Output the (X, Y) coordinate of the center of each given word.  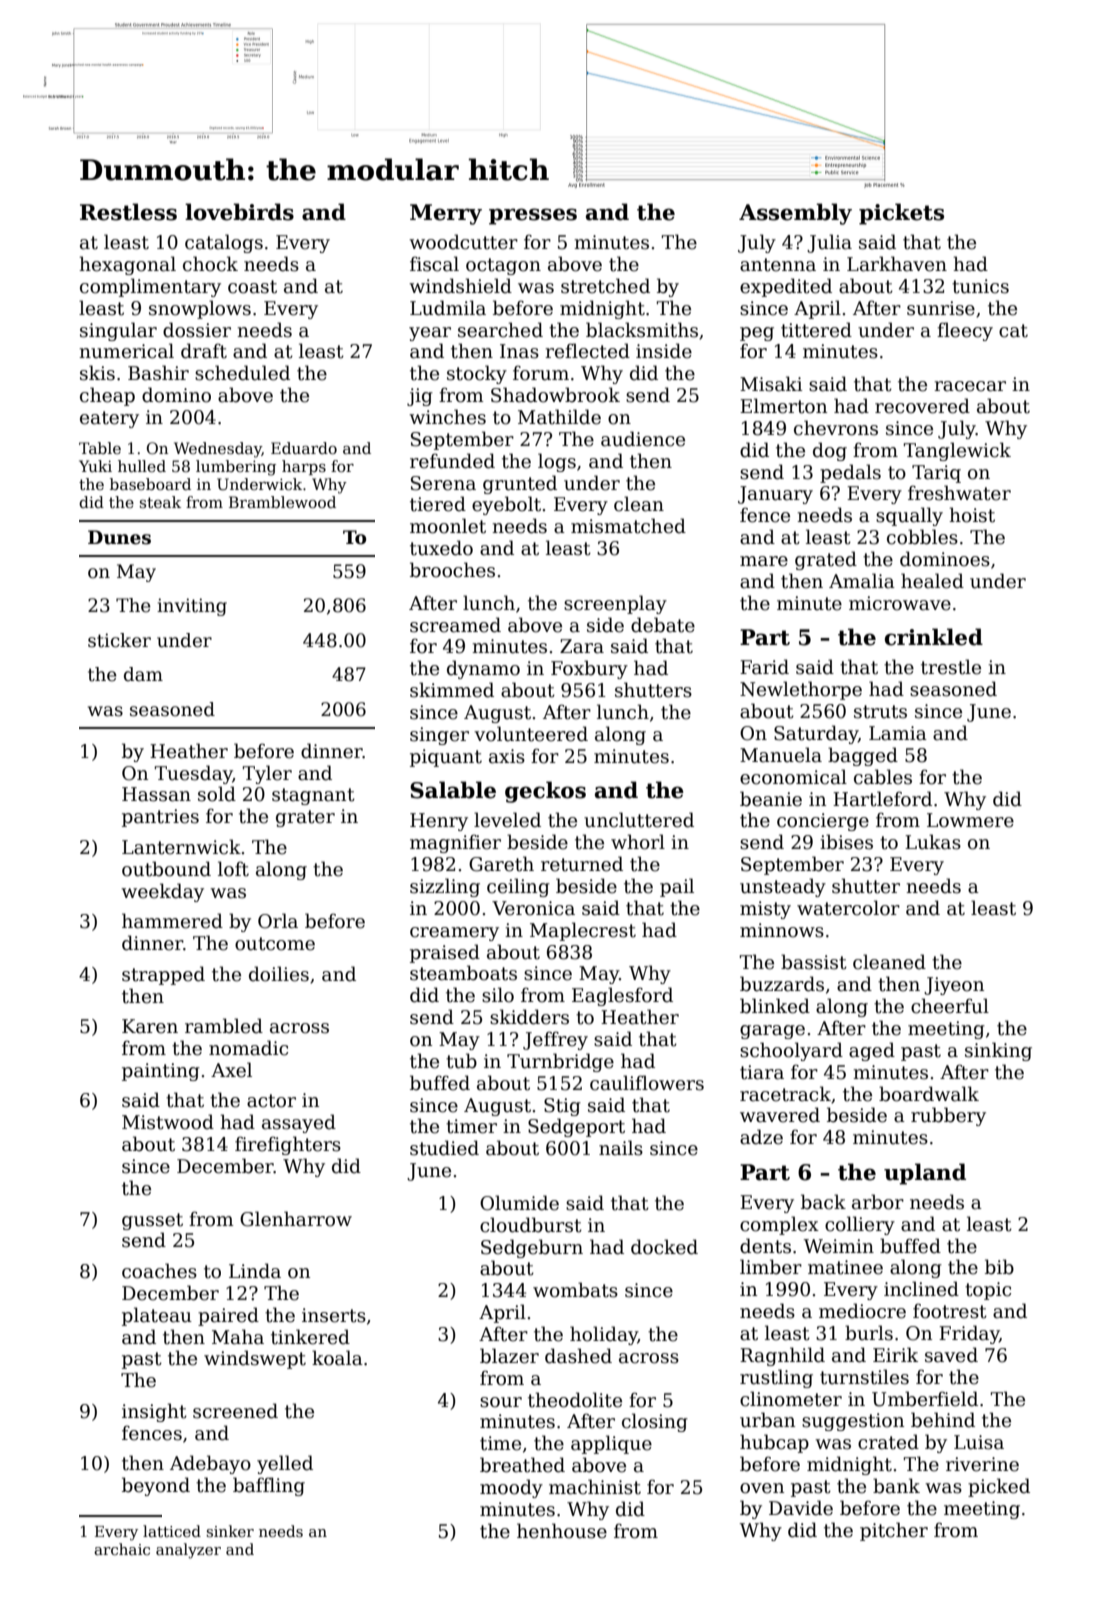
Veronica (533, 908)
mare (764, 561)
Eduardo (304, 448)
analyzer (188, 1551)
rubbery (948, 1116)
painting (161, 1072)
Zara (582, 646)
